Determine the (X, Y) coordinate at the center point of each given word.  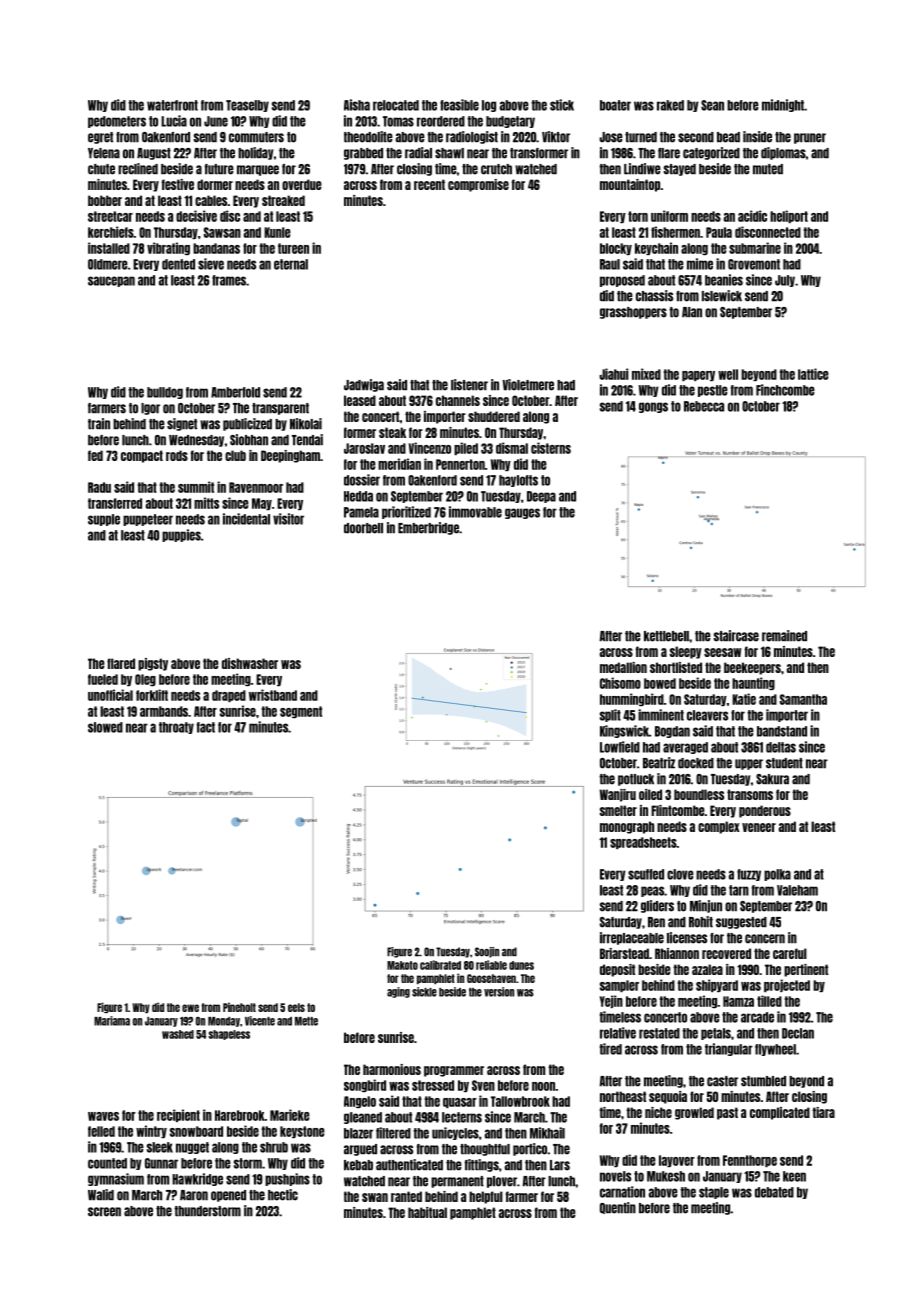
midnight (783, 105)
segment (301, 712)
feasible (459, 105)
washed (178, 1034)
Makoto (402, 965)
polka (777, 875)
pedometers (117, 122)
